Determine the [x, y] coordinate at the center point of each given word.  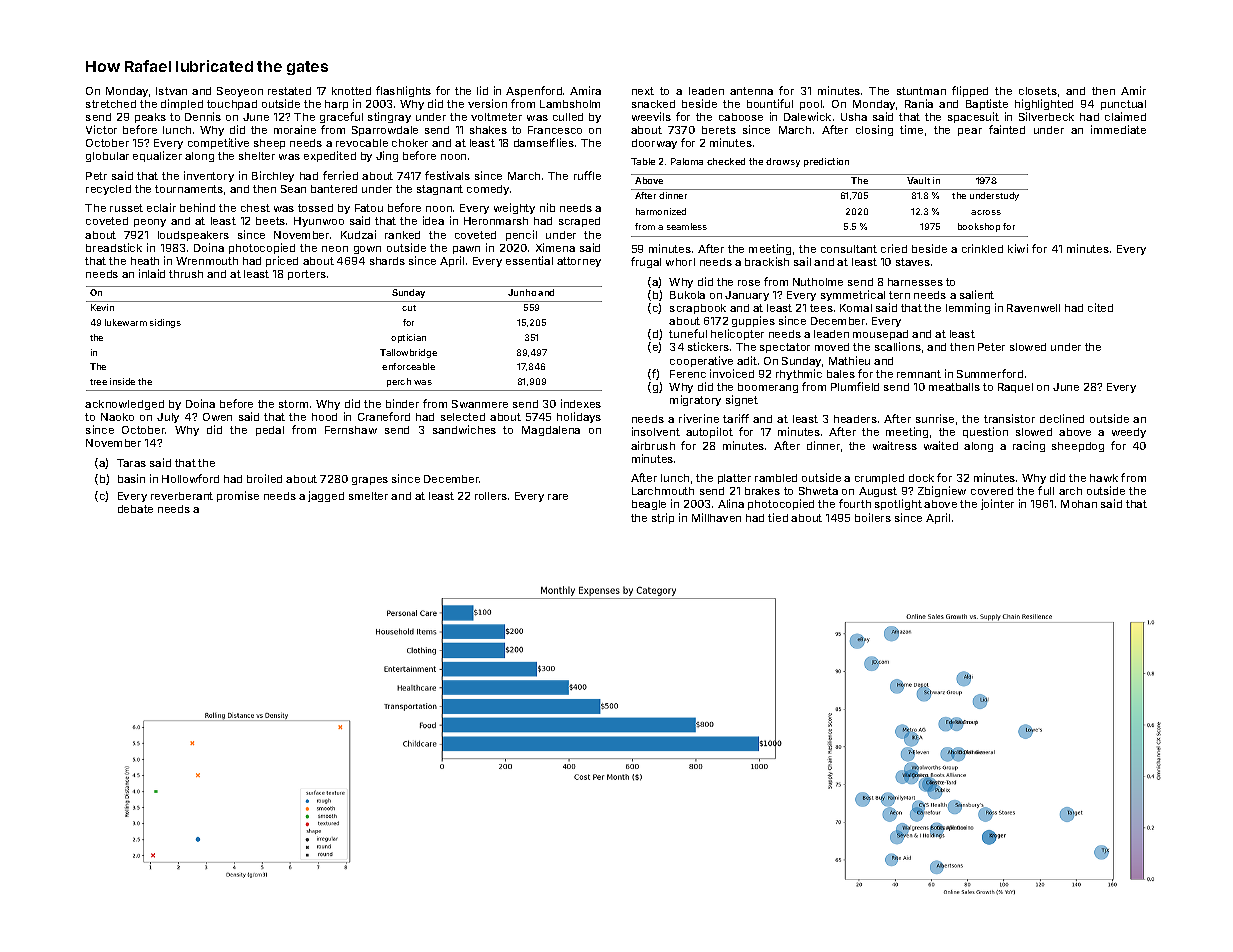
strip [663, 518]
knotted [351, 91]
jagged [326, 496]
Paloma [687, 161]
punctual [1123, 105]
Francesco [555, 130]
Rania [919, 103]
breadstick [114, 247]
